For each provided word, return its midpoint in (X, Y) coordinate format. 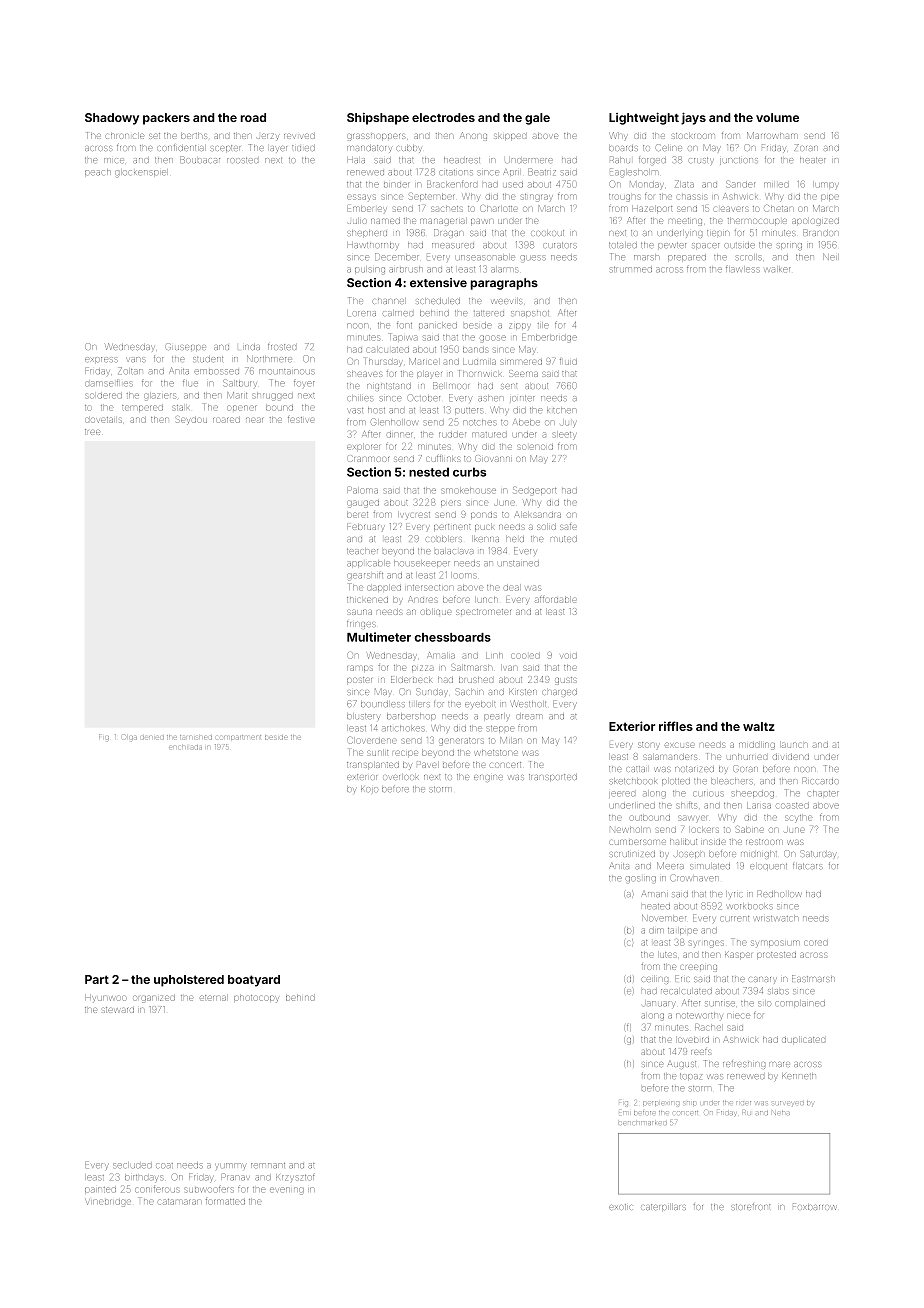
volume (777, 117)
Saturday (818, 854)
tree (92, 432)
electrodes (443, 117)
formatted (225, 1202)
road (253, 117)
